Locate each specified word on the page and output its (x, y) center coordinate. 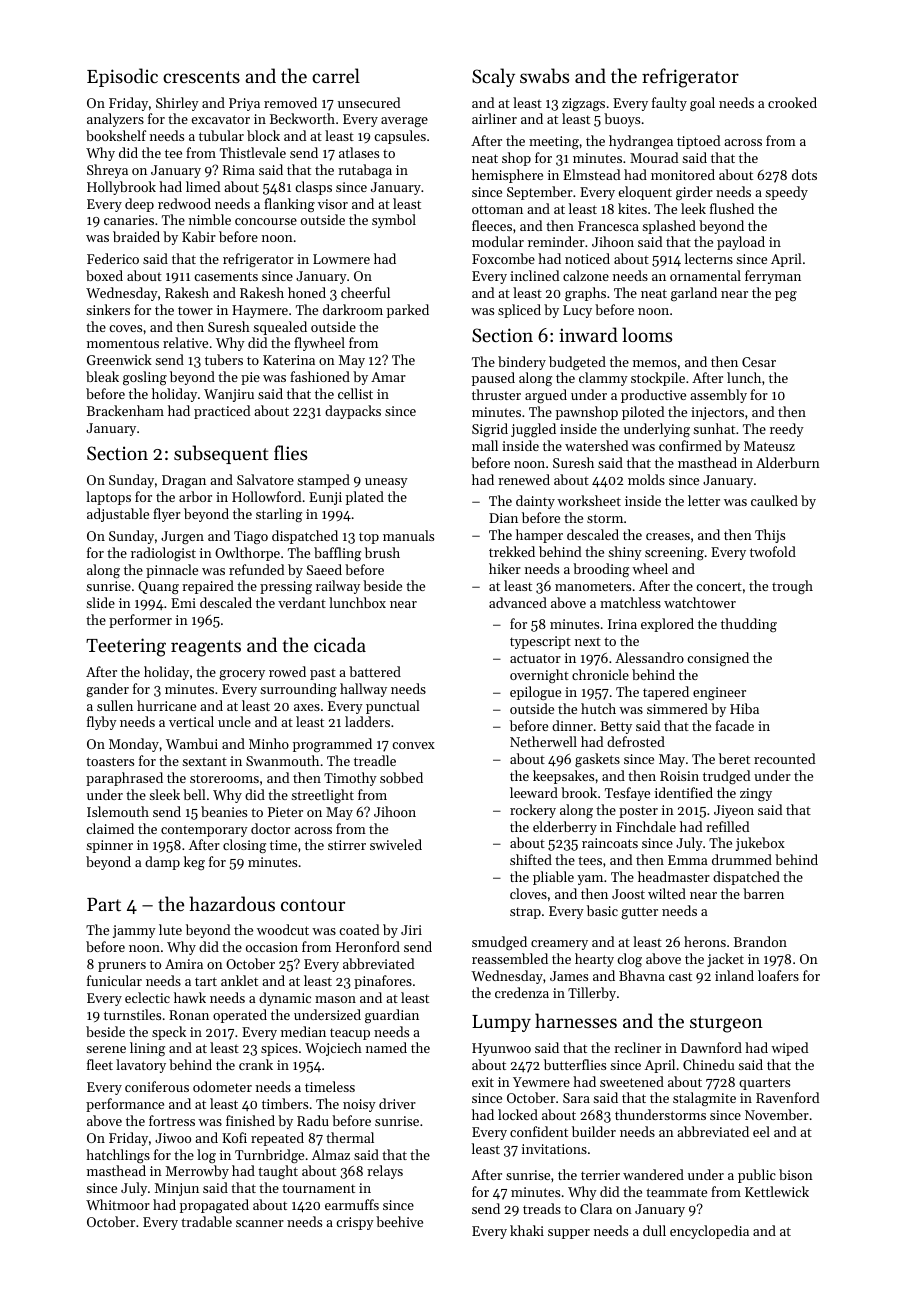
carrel (336, 75)
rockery (533, 811)
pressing (286, 587)
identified (684, 792)
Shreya (107, 171)
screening (674, 553)
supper (569, 1234)
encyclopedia (709, 1232)
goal (702, 104)
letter (704, 500)
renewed (524, 479)
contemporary (204, 831)
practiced (222, 412)
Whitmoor (118, 1204)
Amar (388, 377)
